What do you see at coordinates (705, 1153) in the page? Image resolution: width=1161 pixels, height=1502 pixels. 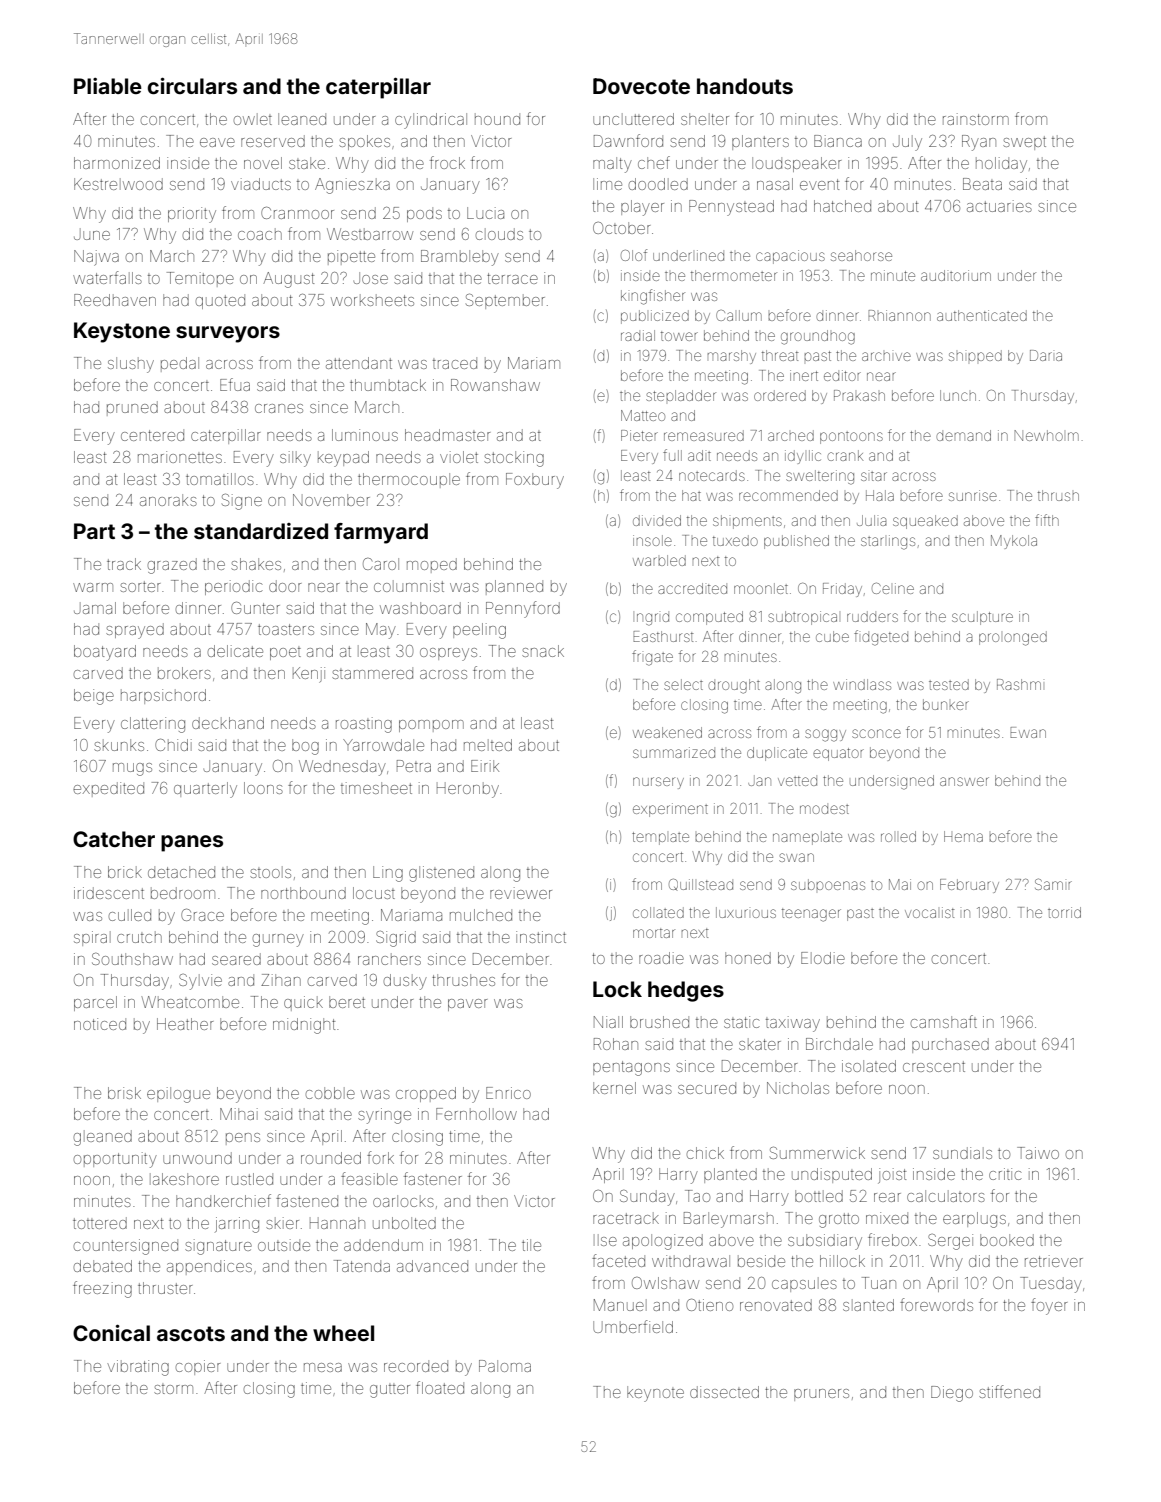 I see `chick` at bounding box center [705, 1153].
